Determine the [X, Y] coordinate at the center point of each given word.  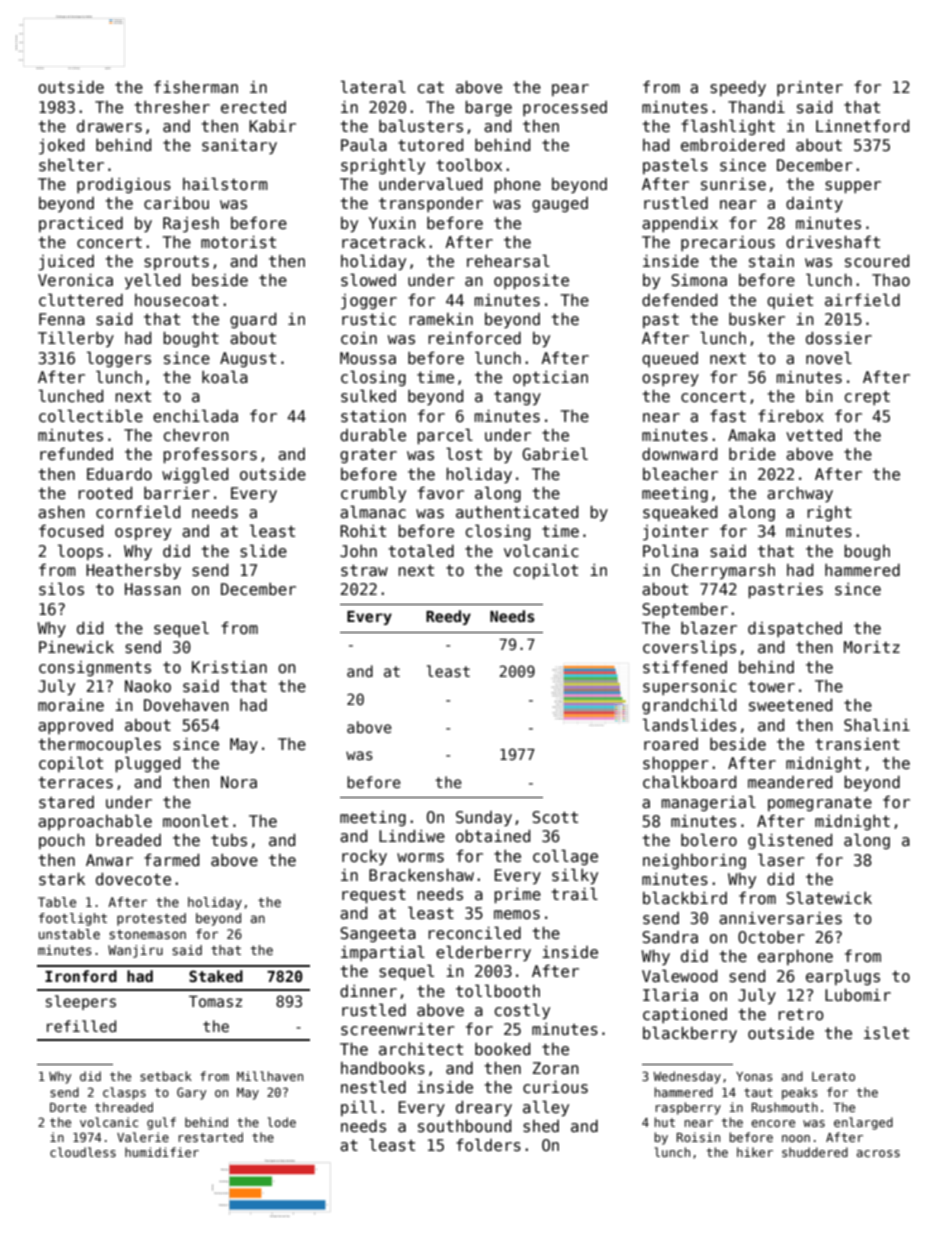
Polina [670, 550]
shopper [676, 764]
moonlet [195, 821]
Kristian [229, 667]
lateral [373, 86]
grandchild [689, 706]
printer [810, 88]
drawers [109, 126]
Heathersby [133, 571]
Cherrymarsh [723, 571]
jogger [369, 302]
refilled [81, 1026]
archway [800, 494]
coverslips [689, 648]
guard [253, 320]
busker [757, 319]
